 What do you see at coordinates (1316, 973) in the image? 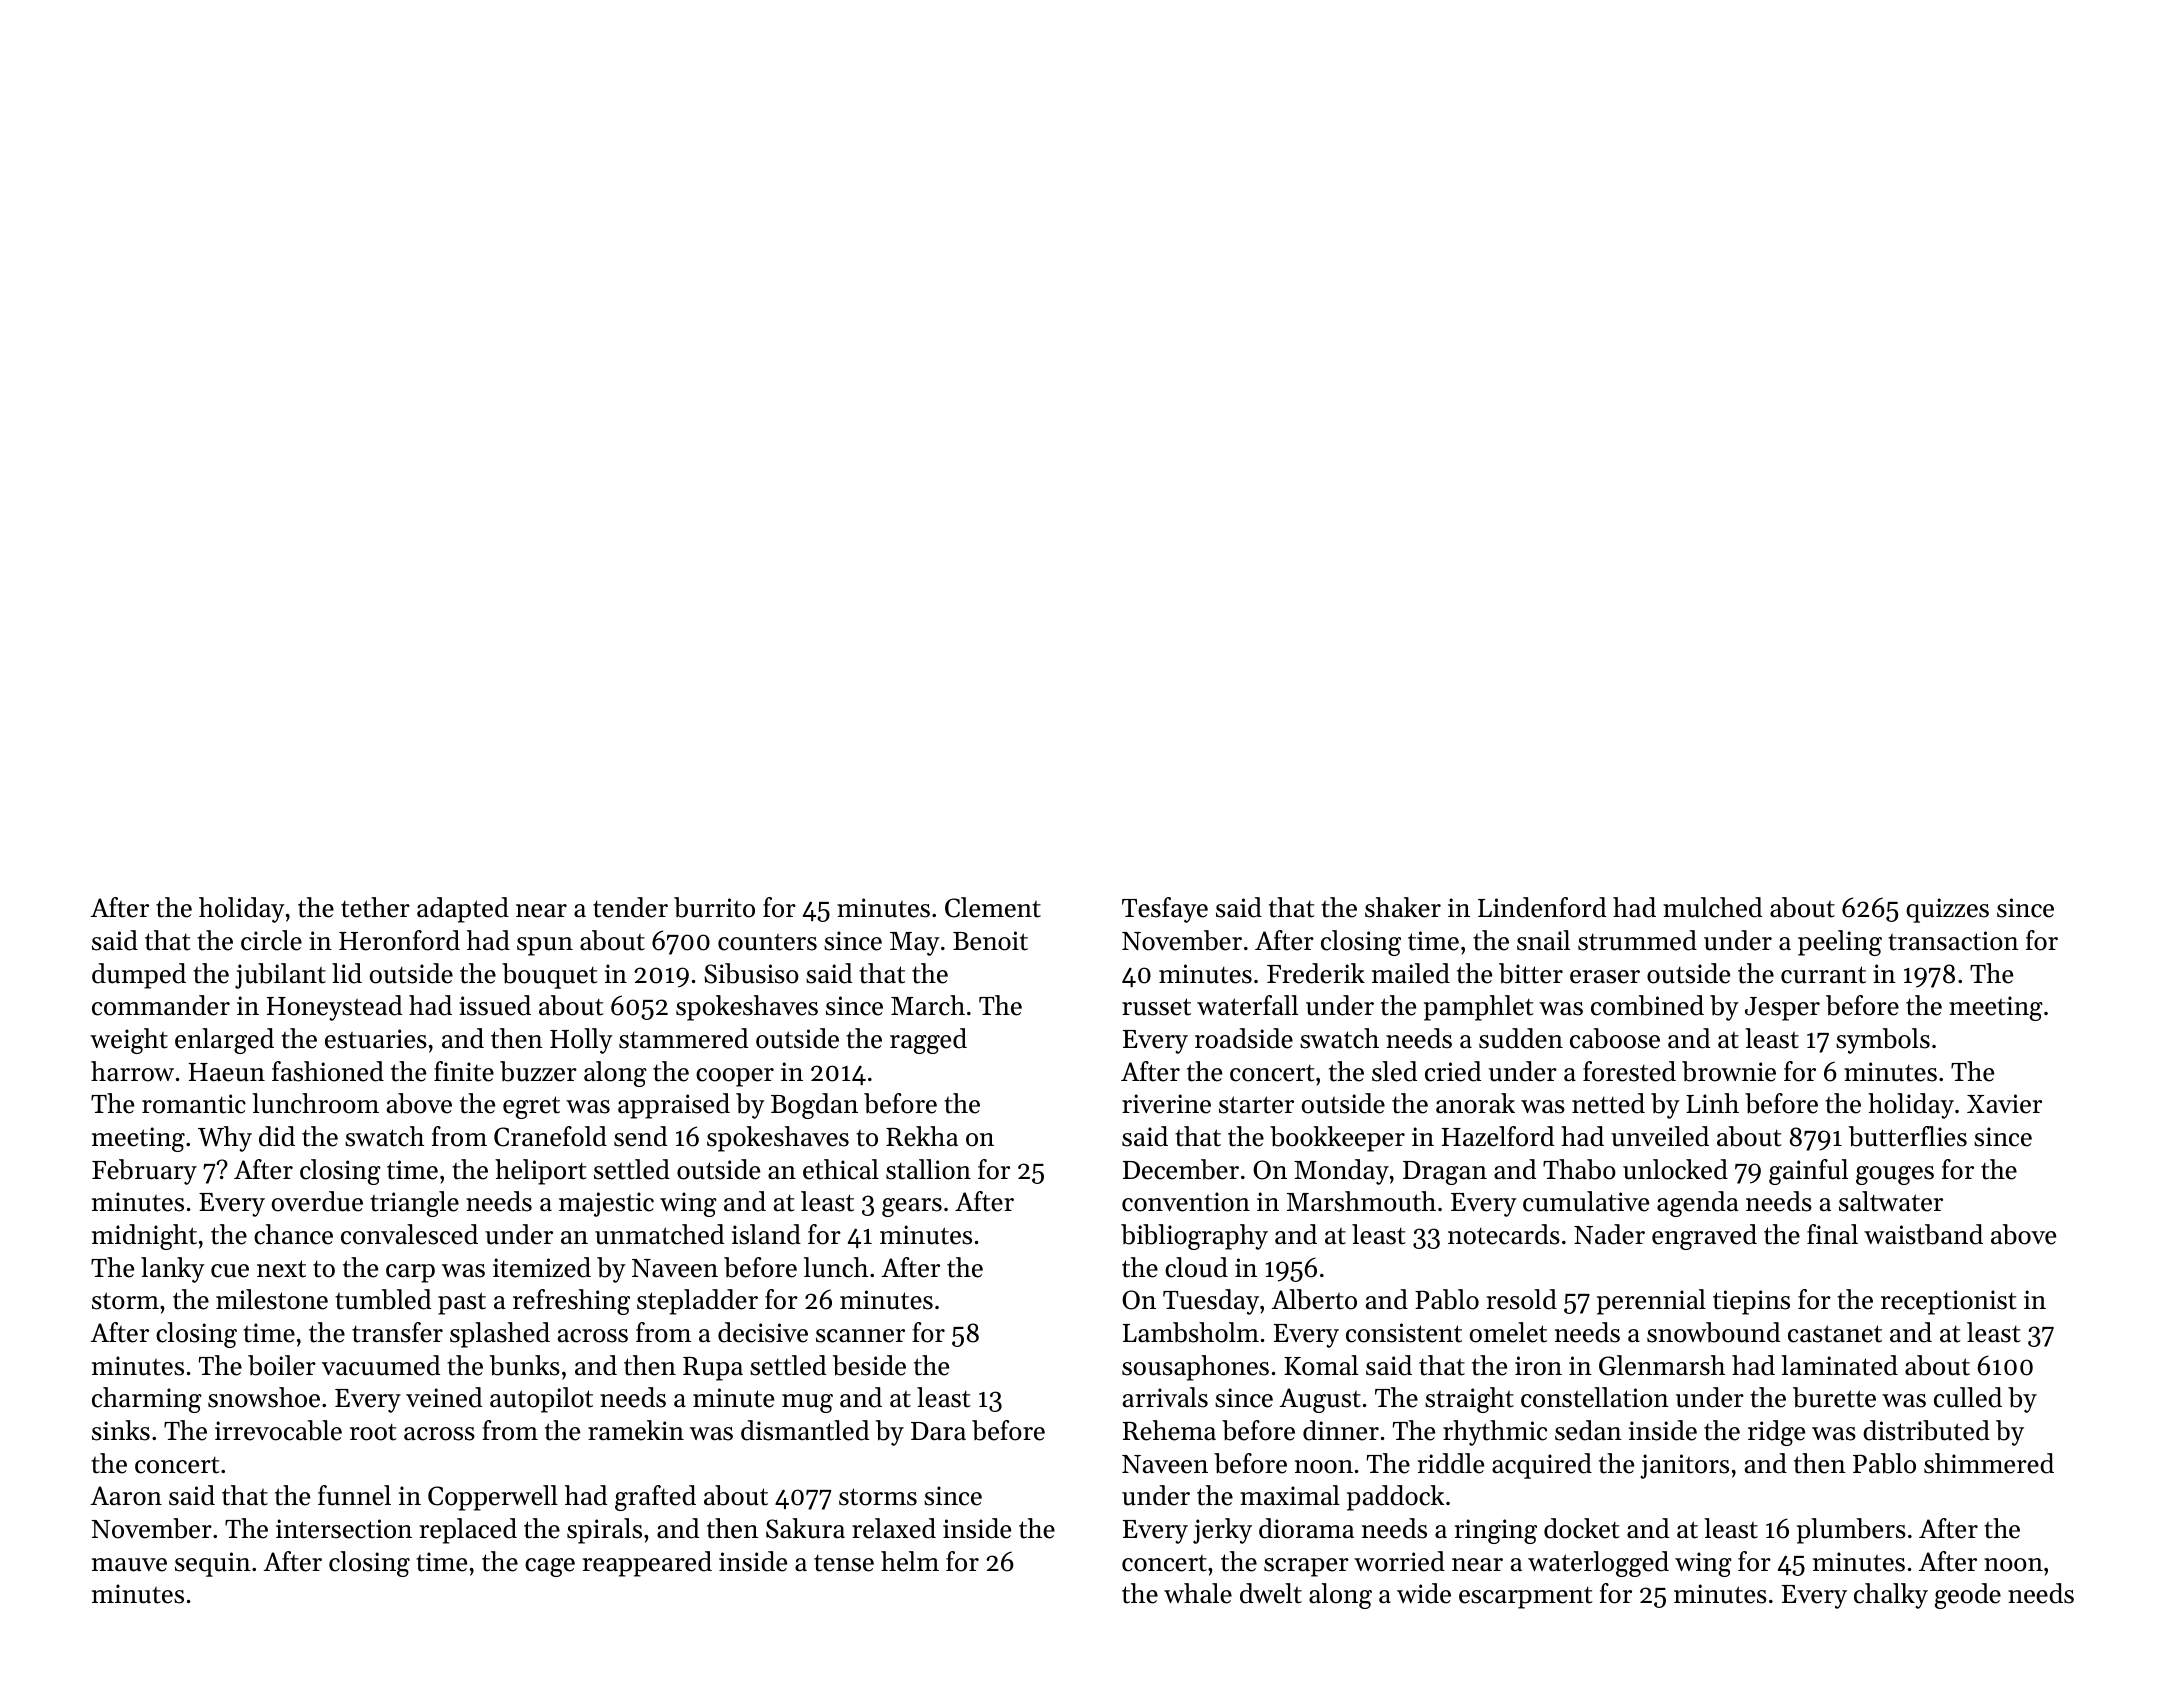
I see `Frederik` at bounding box center [1316, 973].
